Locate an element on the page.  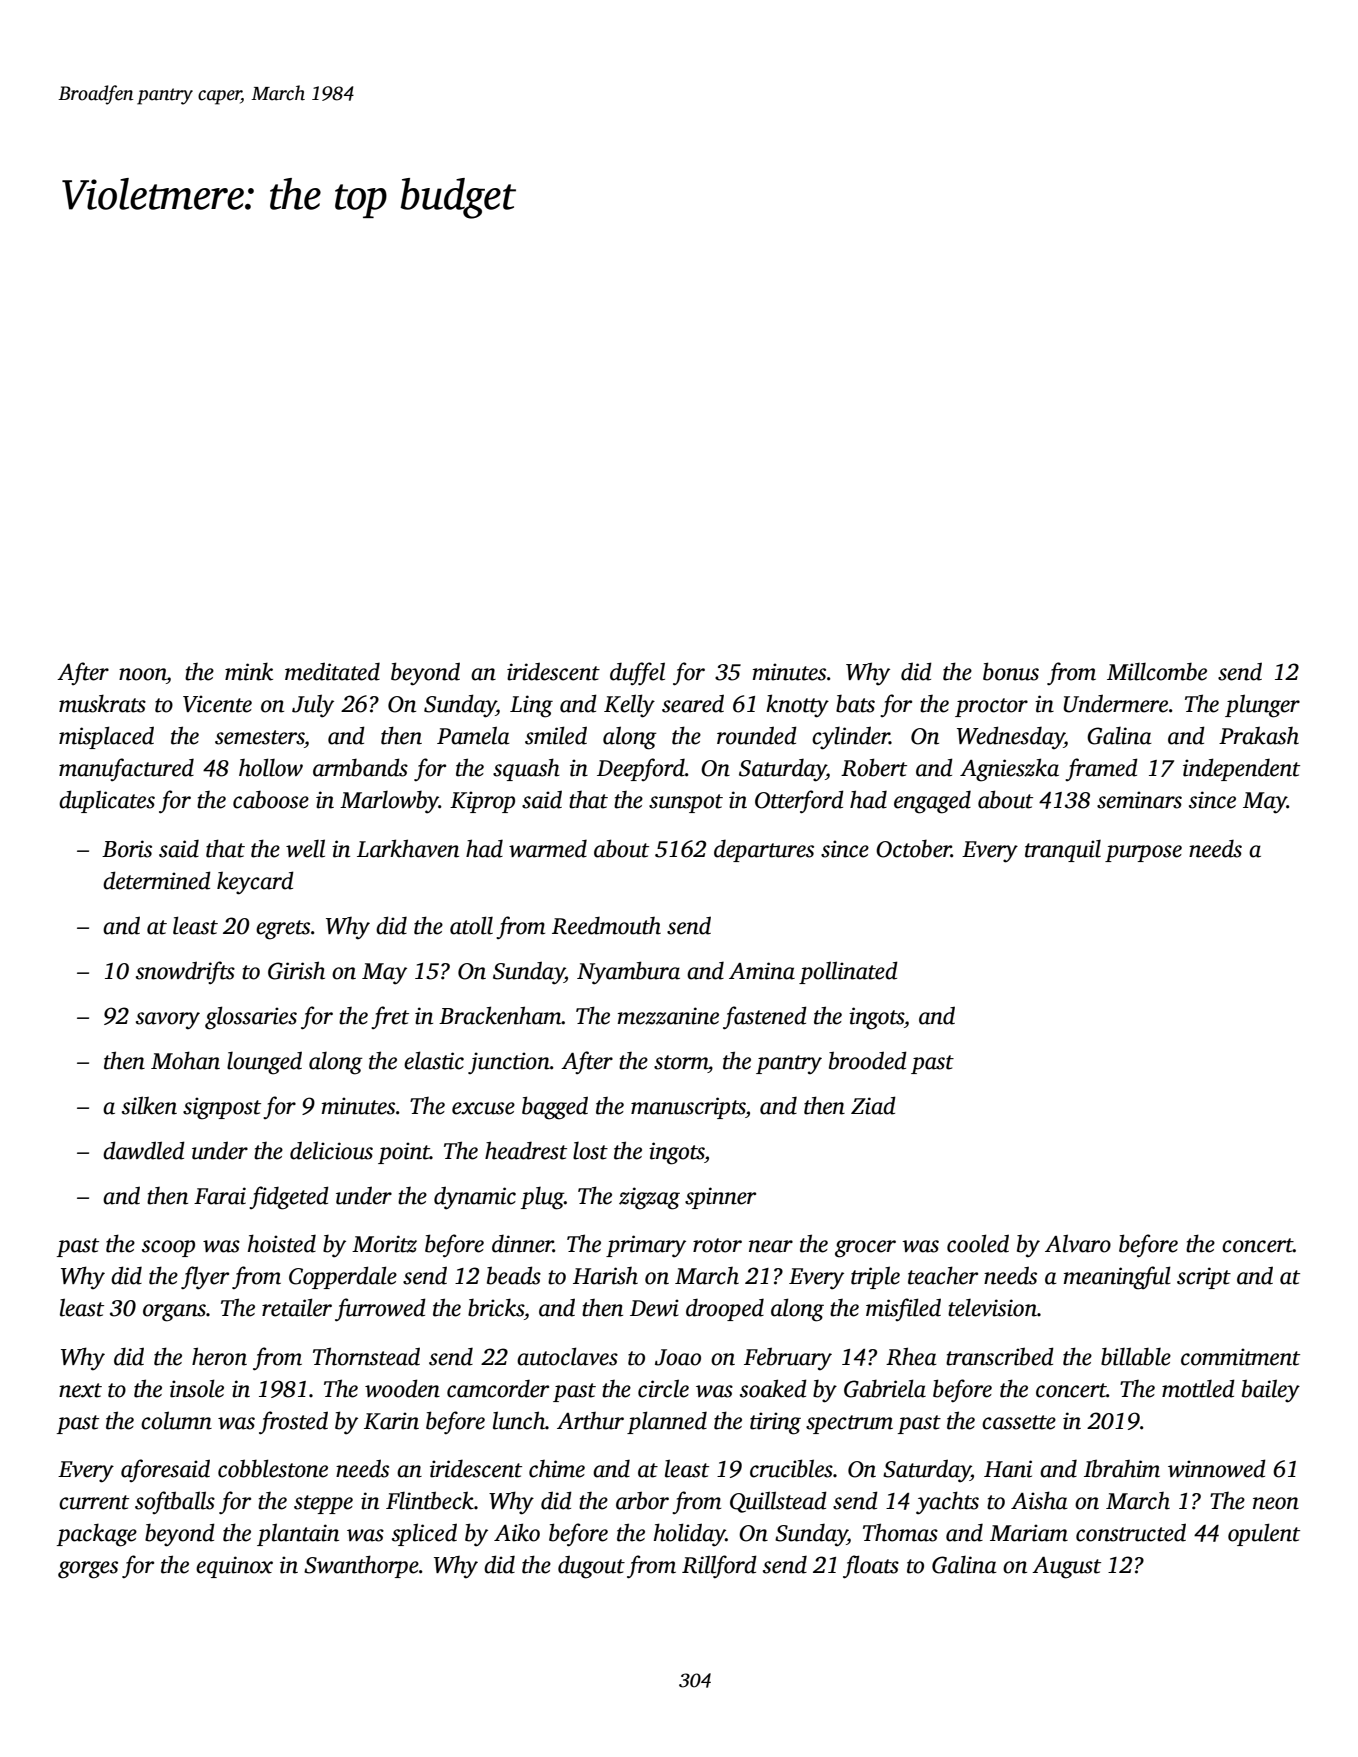
tranquil is located at coordinates (1063, 851).
